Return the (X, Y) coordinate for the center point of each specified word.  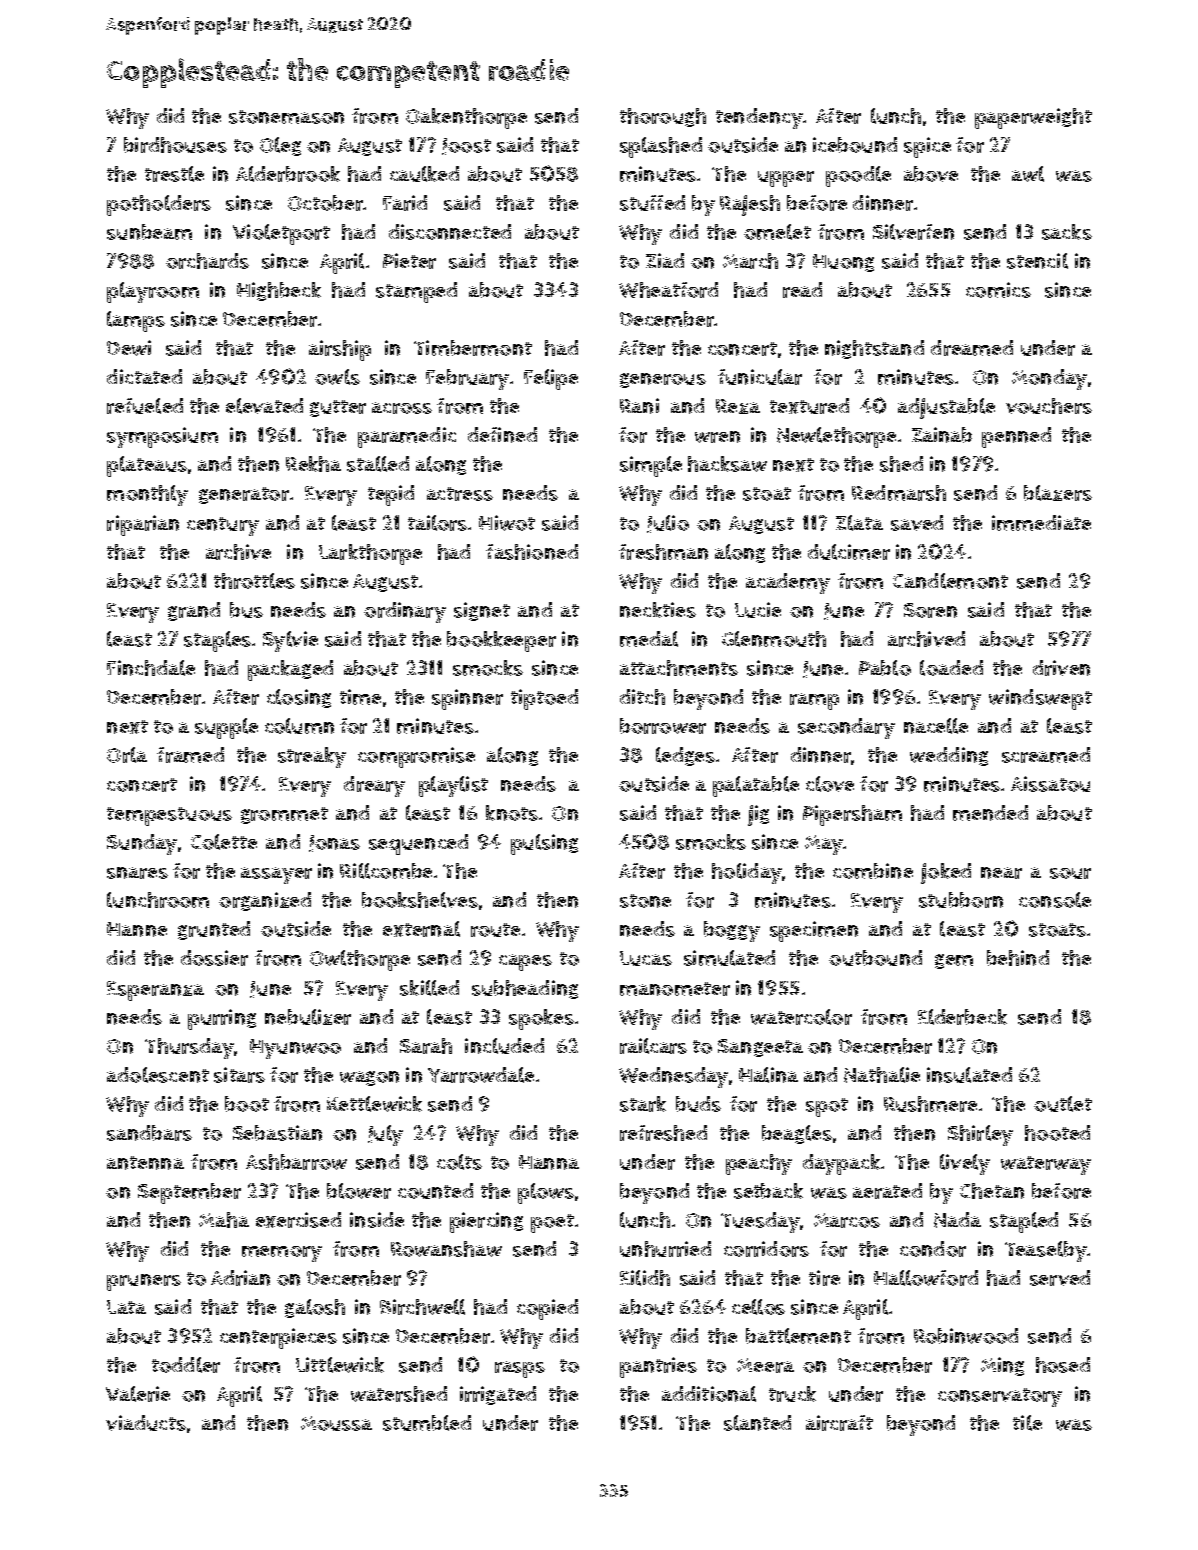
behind (1018, 958)
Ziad (665, 260)
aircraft (839, 1423)
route (495, 930)
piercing (486, 1222)
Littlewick (340, 1365)
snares (137, 873)
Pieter (409, 261)
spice (927, 147)
